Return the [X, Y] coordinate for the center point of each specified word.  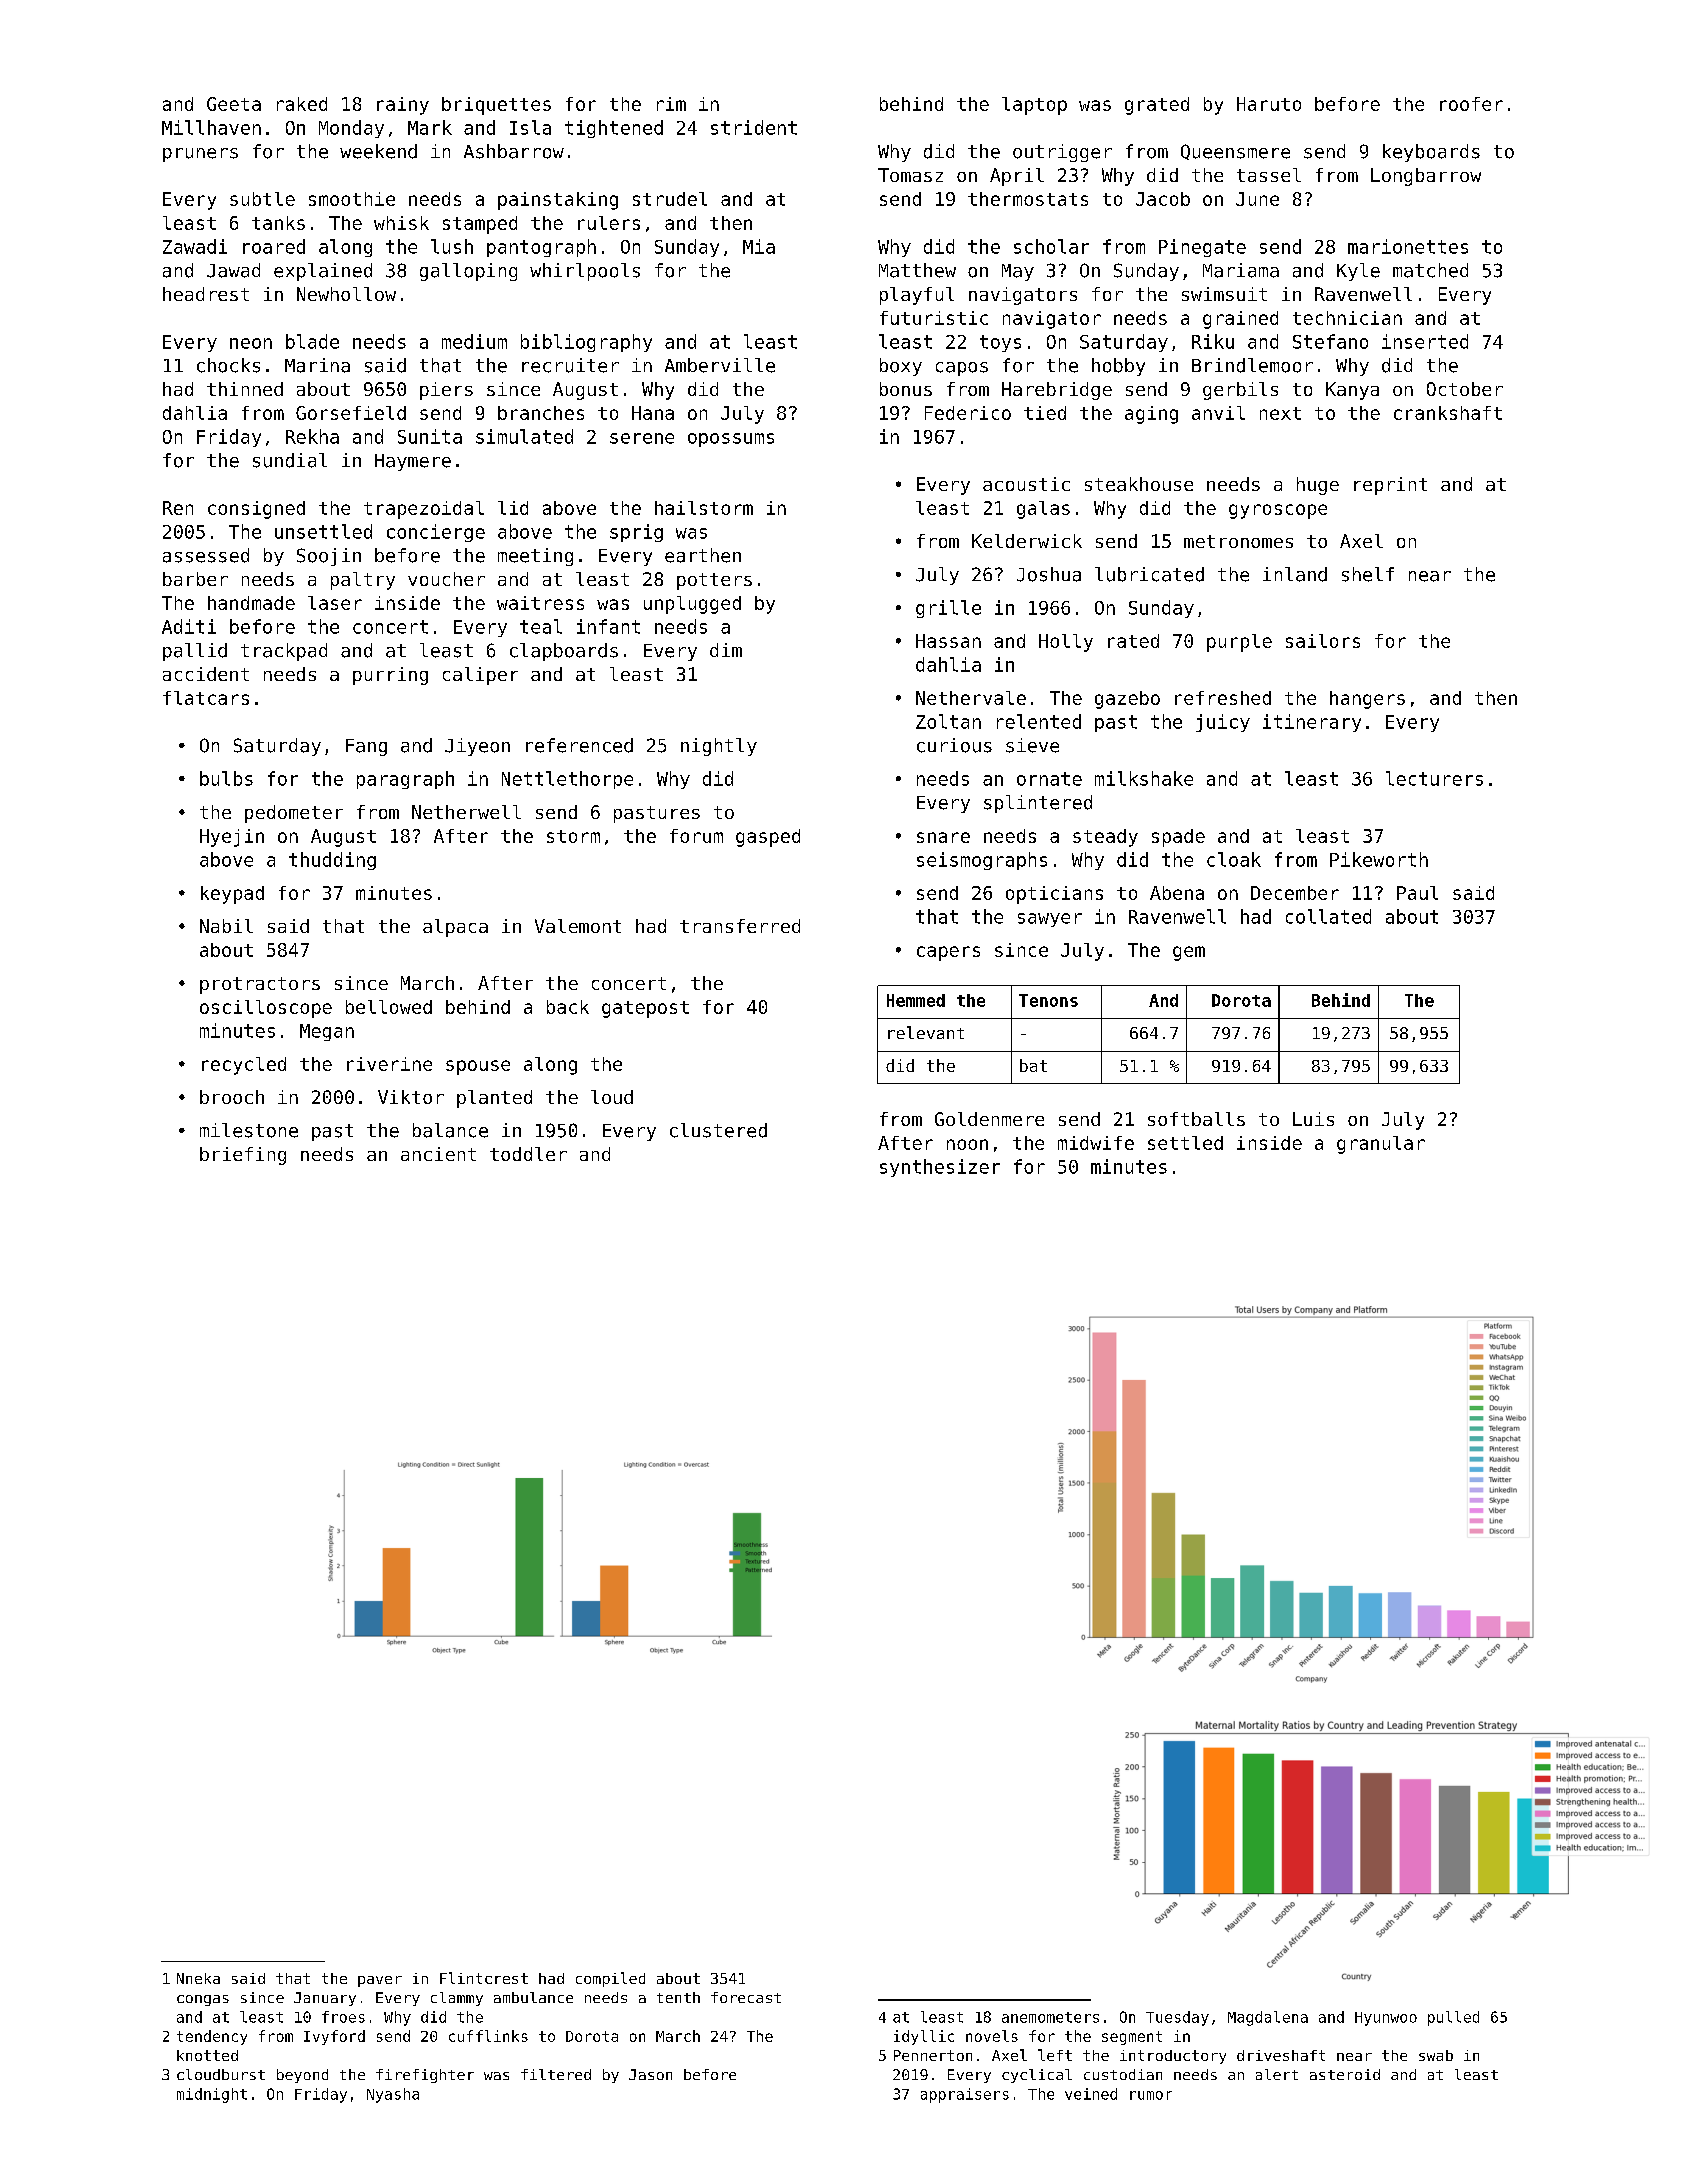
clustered [718, 1130]
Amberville [720, 365]
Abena [1177, 893]
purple [1239, 643]
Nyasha [393, 2095]
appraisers [965, 2095]
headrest [206, 294]
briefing [243, 1156]
